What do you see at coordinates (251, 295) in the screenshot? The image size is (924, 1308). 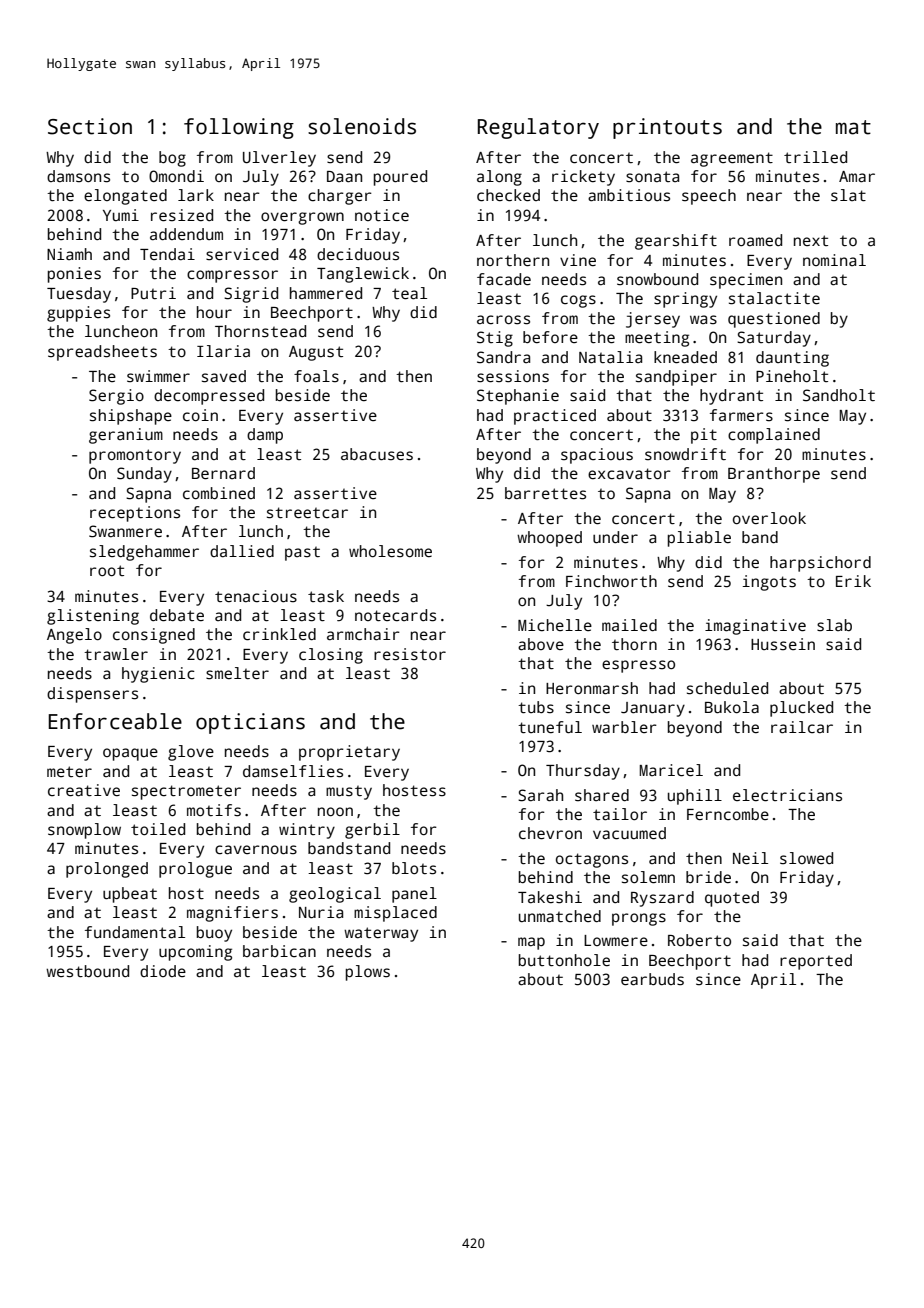 I see `Sigrid` at bounding box center [251, 295].
